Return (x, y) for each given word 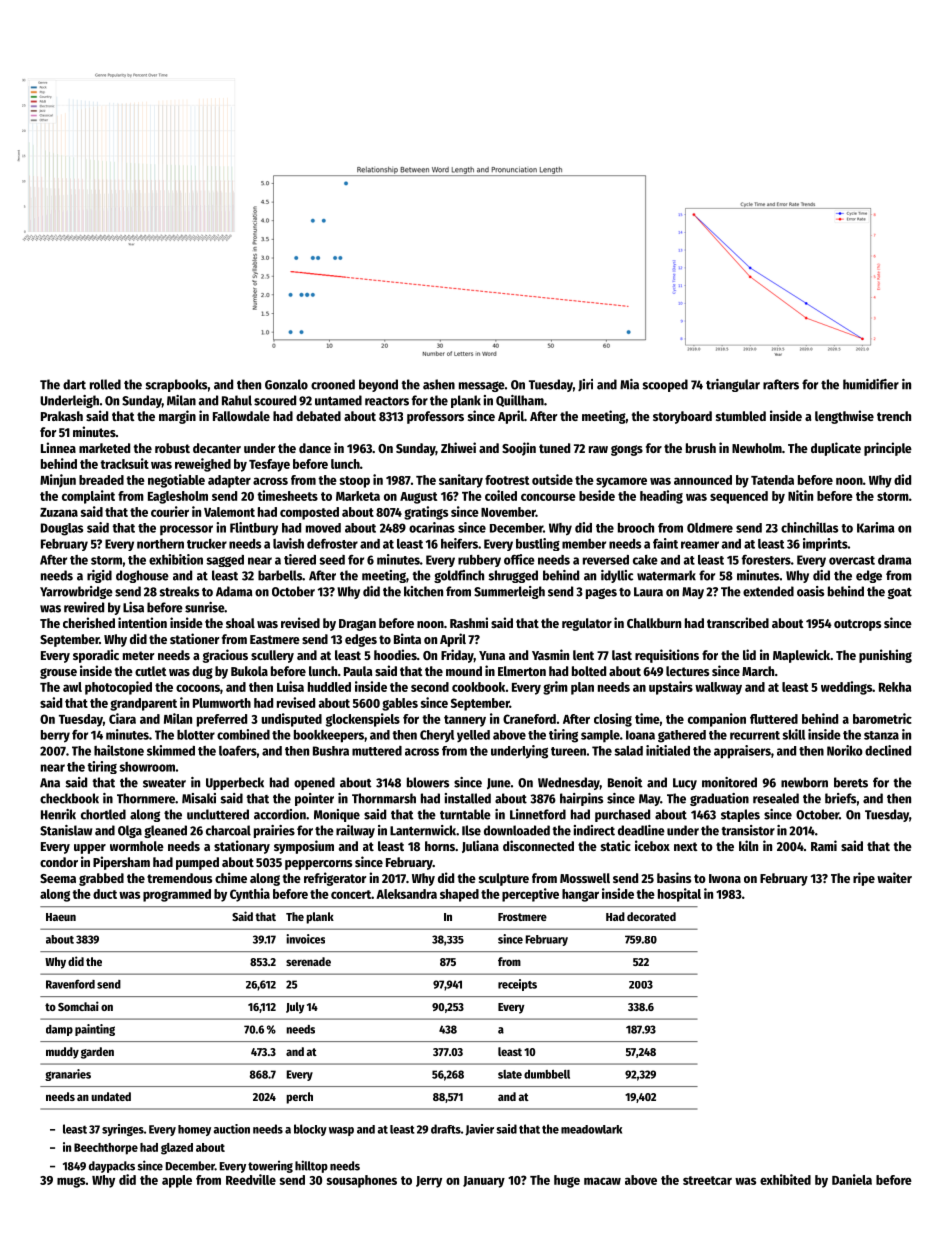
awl (72, 687)
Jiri (585, 385)
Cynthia (250, 895)
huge (567, 1181)
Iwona (725, 878)
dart (74, 384)
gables (400, 704)
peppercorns (318, 865)
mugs (71, 1182)
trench (894, 416)
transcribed (738, 622)
